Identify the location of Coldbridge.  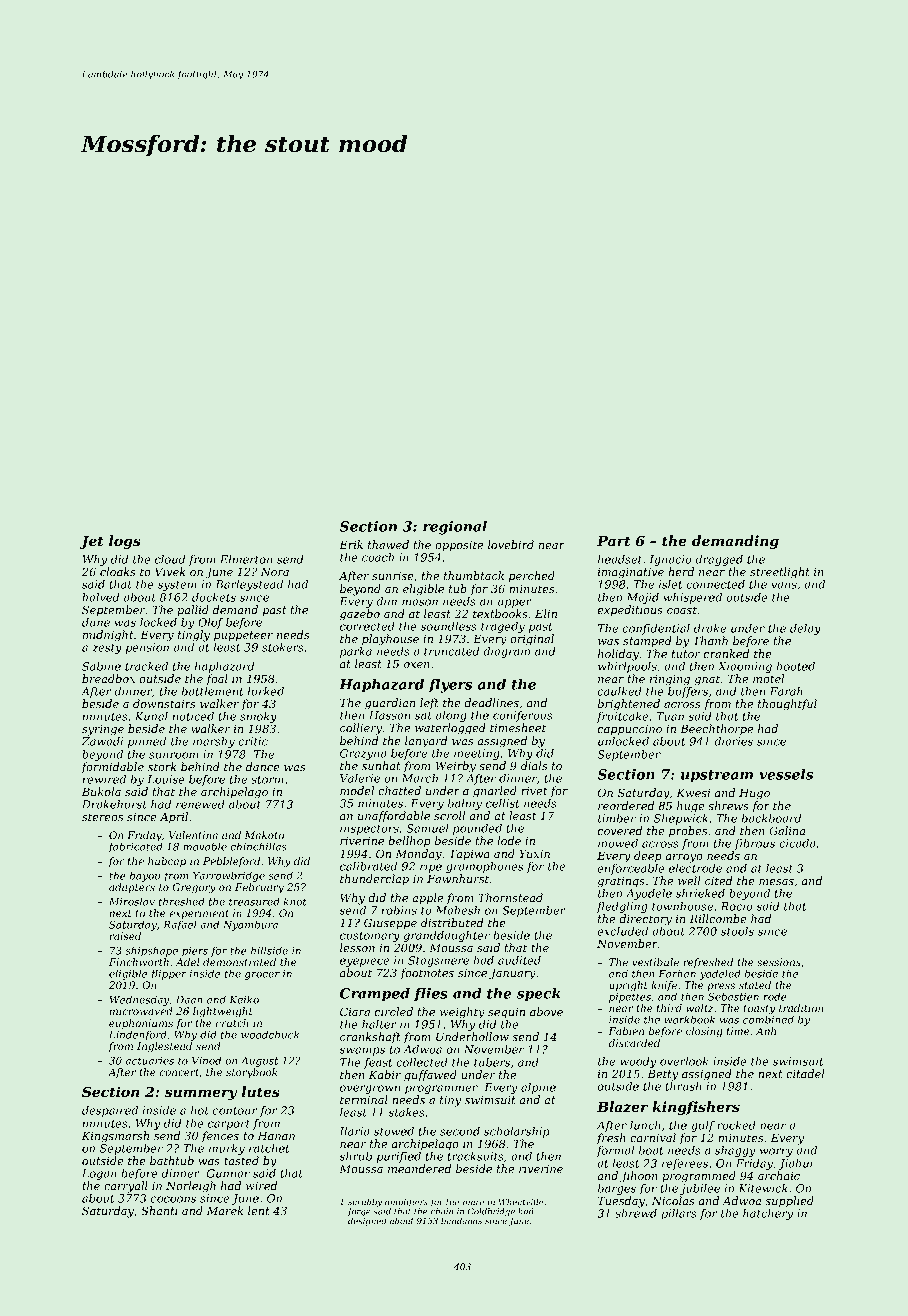
(491, 1212).
